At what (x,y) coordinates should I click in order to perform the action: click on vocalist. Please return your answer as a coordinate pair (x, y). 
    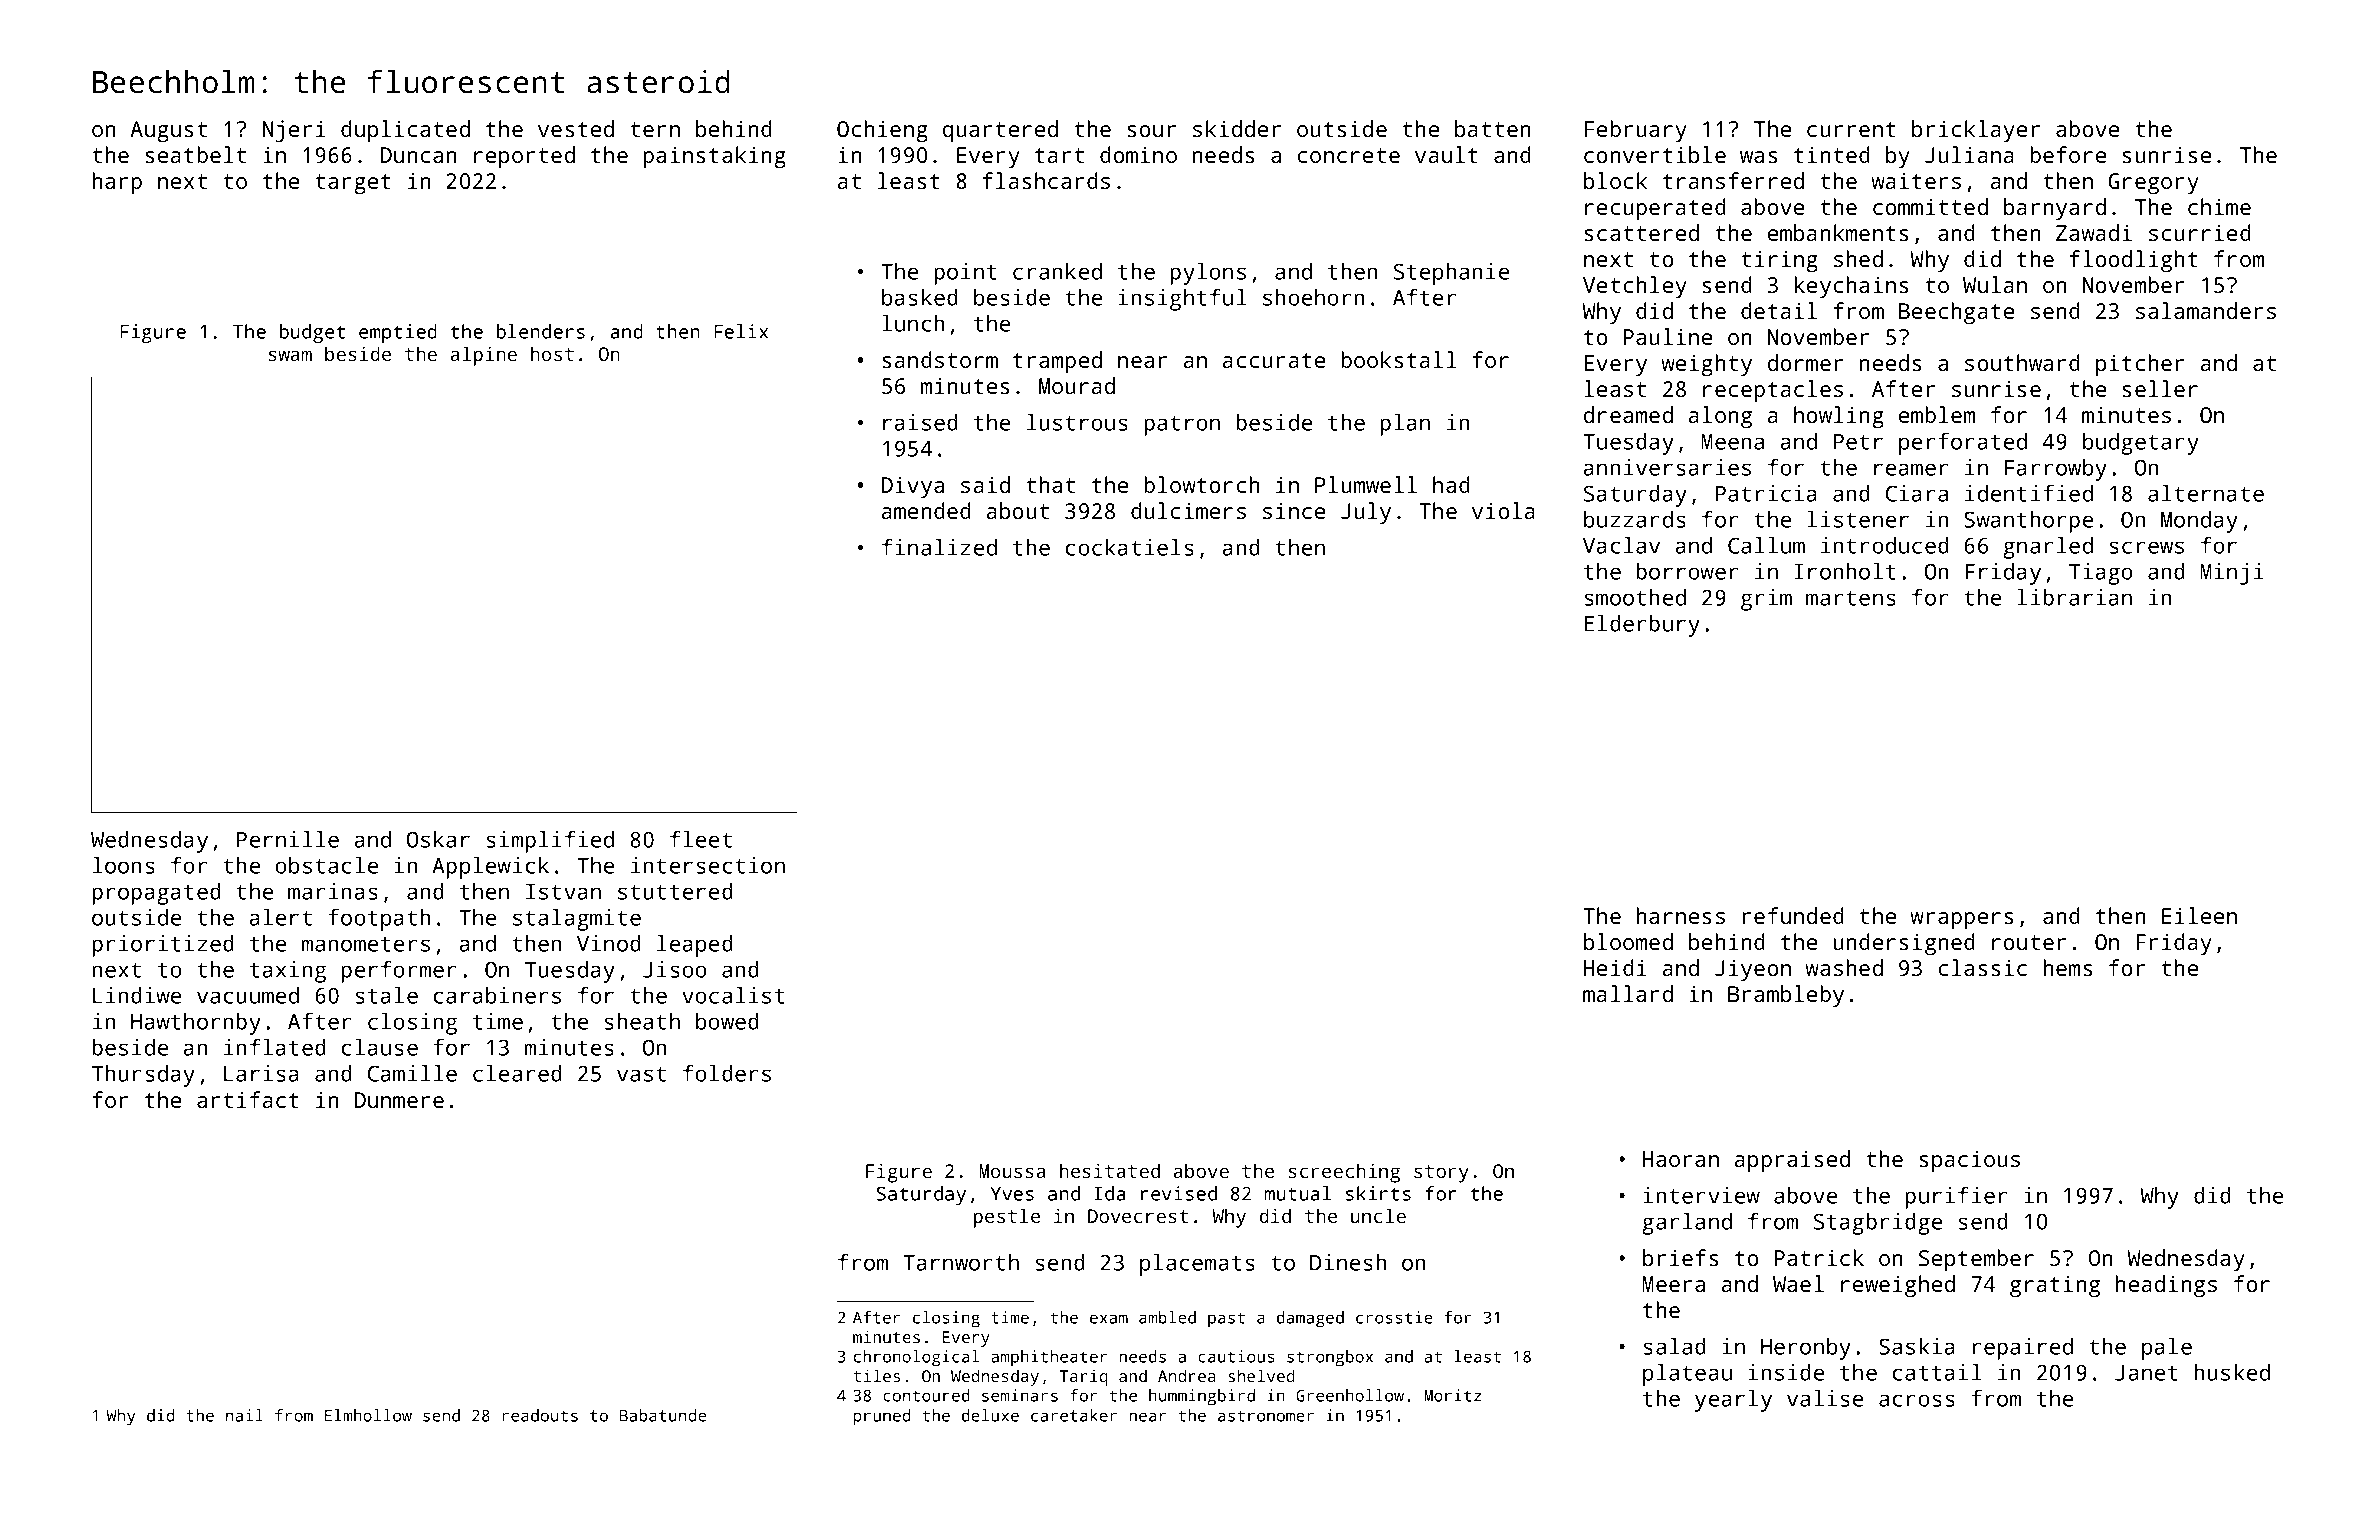
    Looking at the image, I should click on (733, 995).
